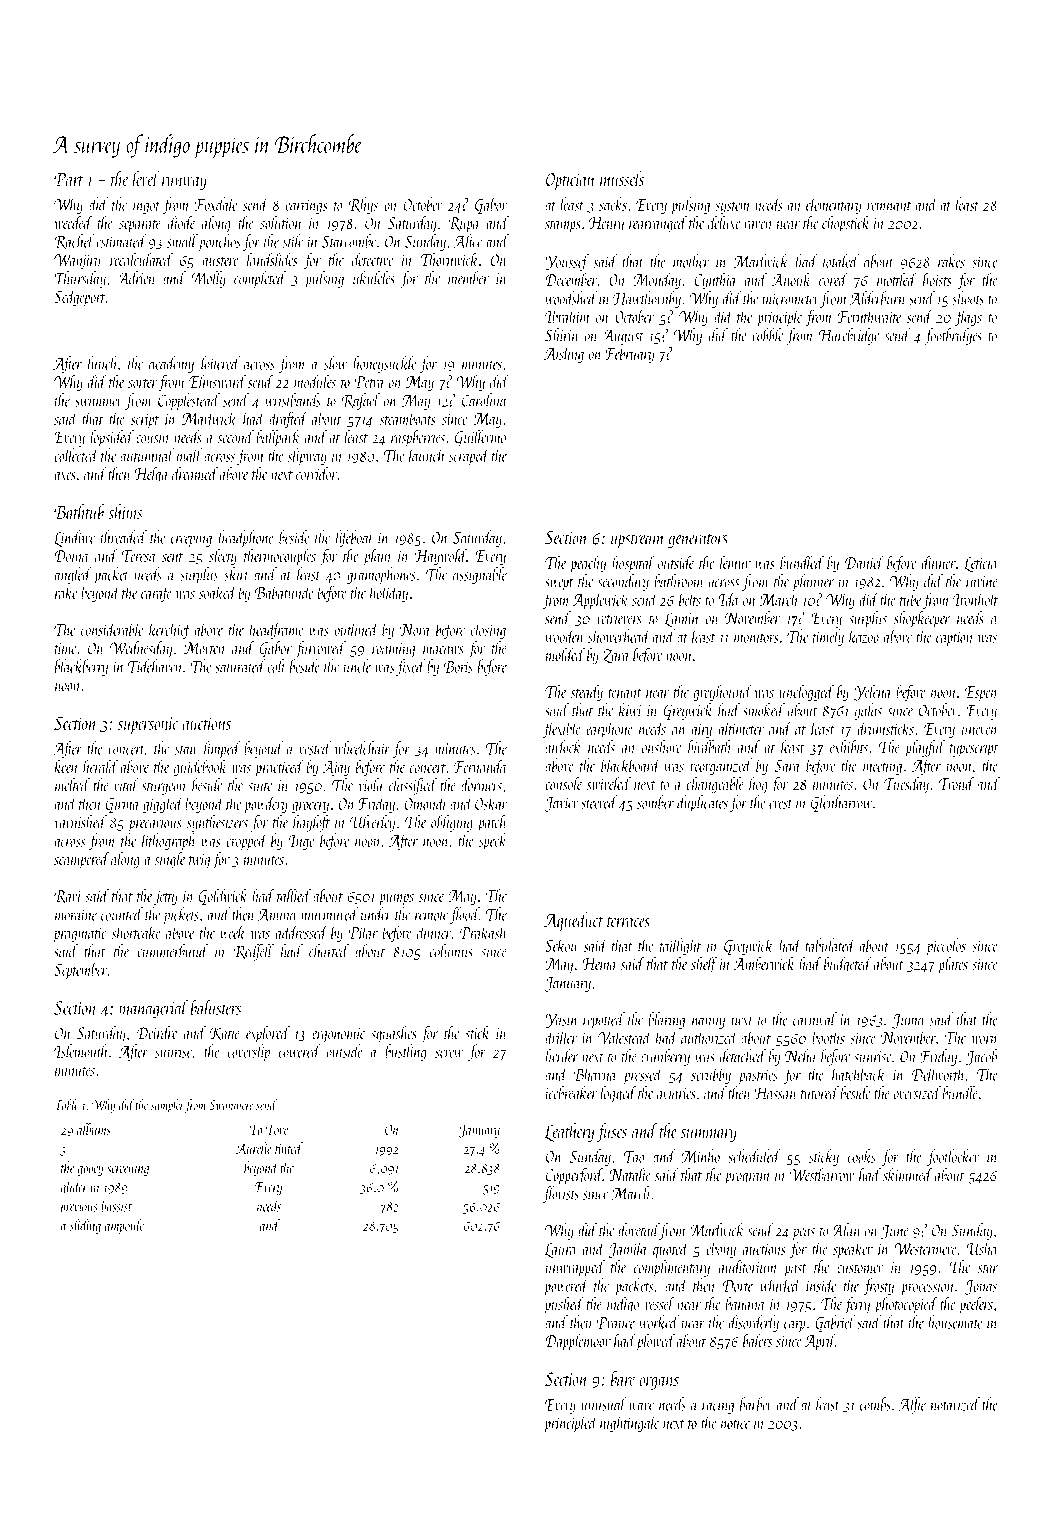 This image has height=1524, width=1052. I want to click on scraped, so click(469, 457).
